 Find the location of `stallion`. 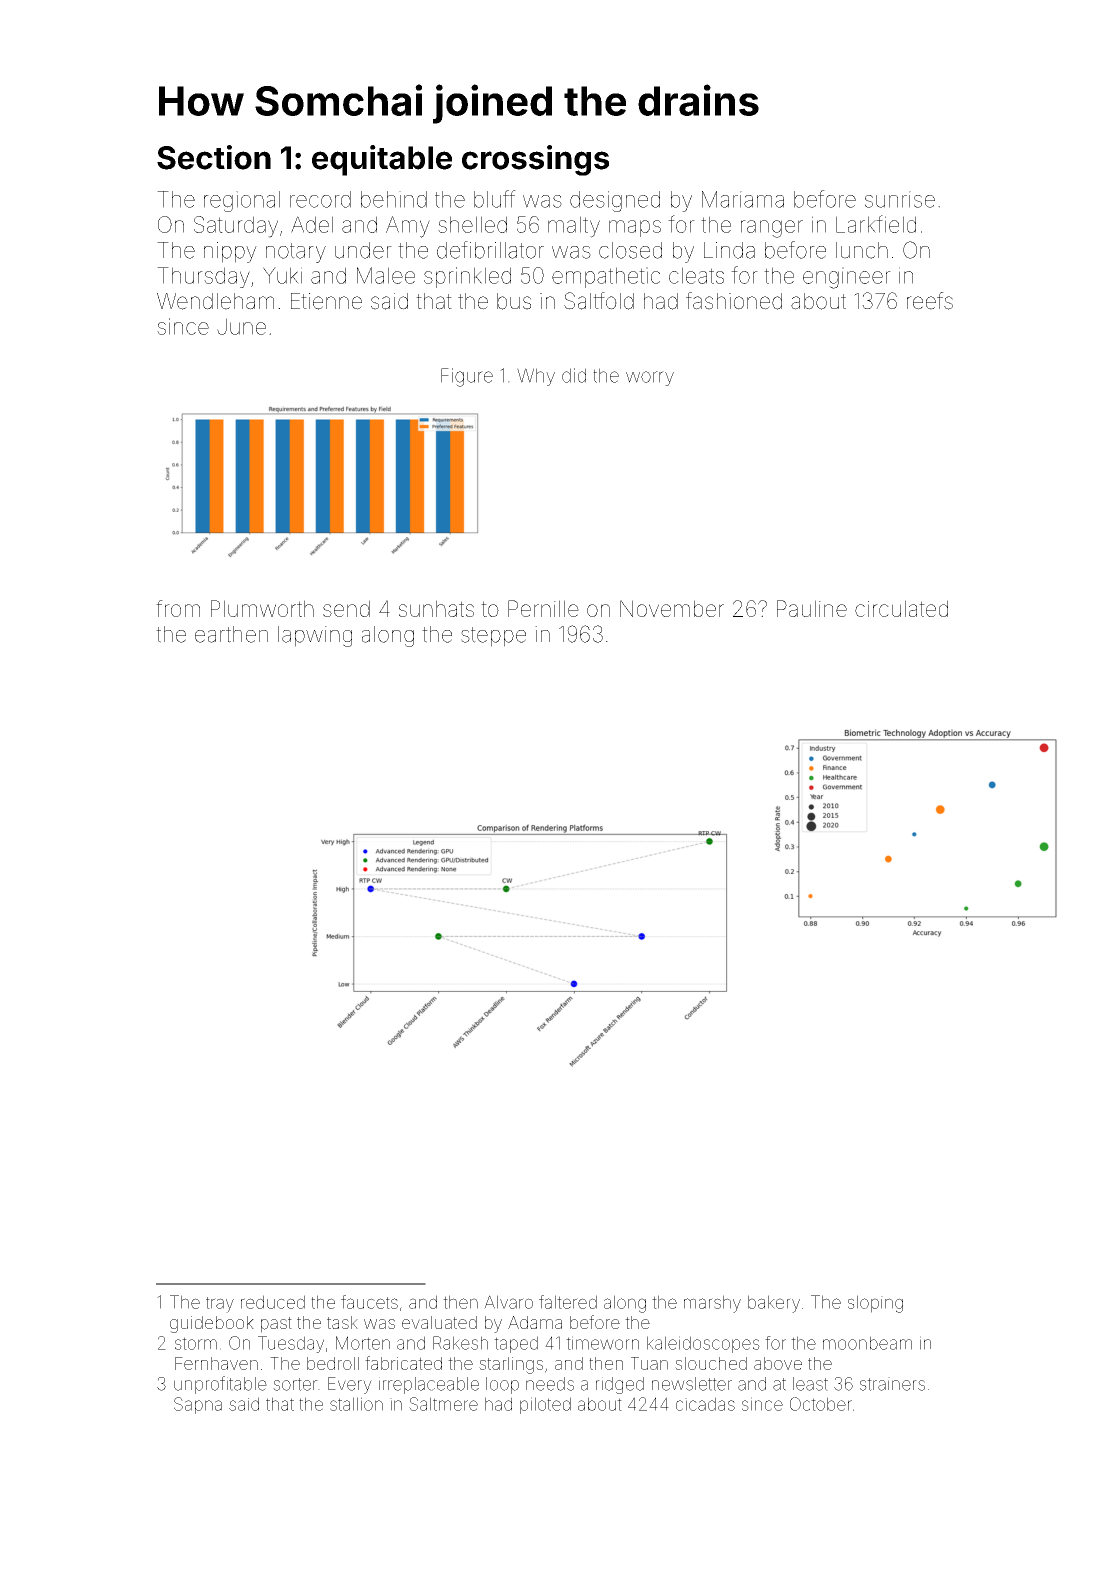

stallion is located at coordinates (356, 1404).
